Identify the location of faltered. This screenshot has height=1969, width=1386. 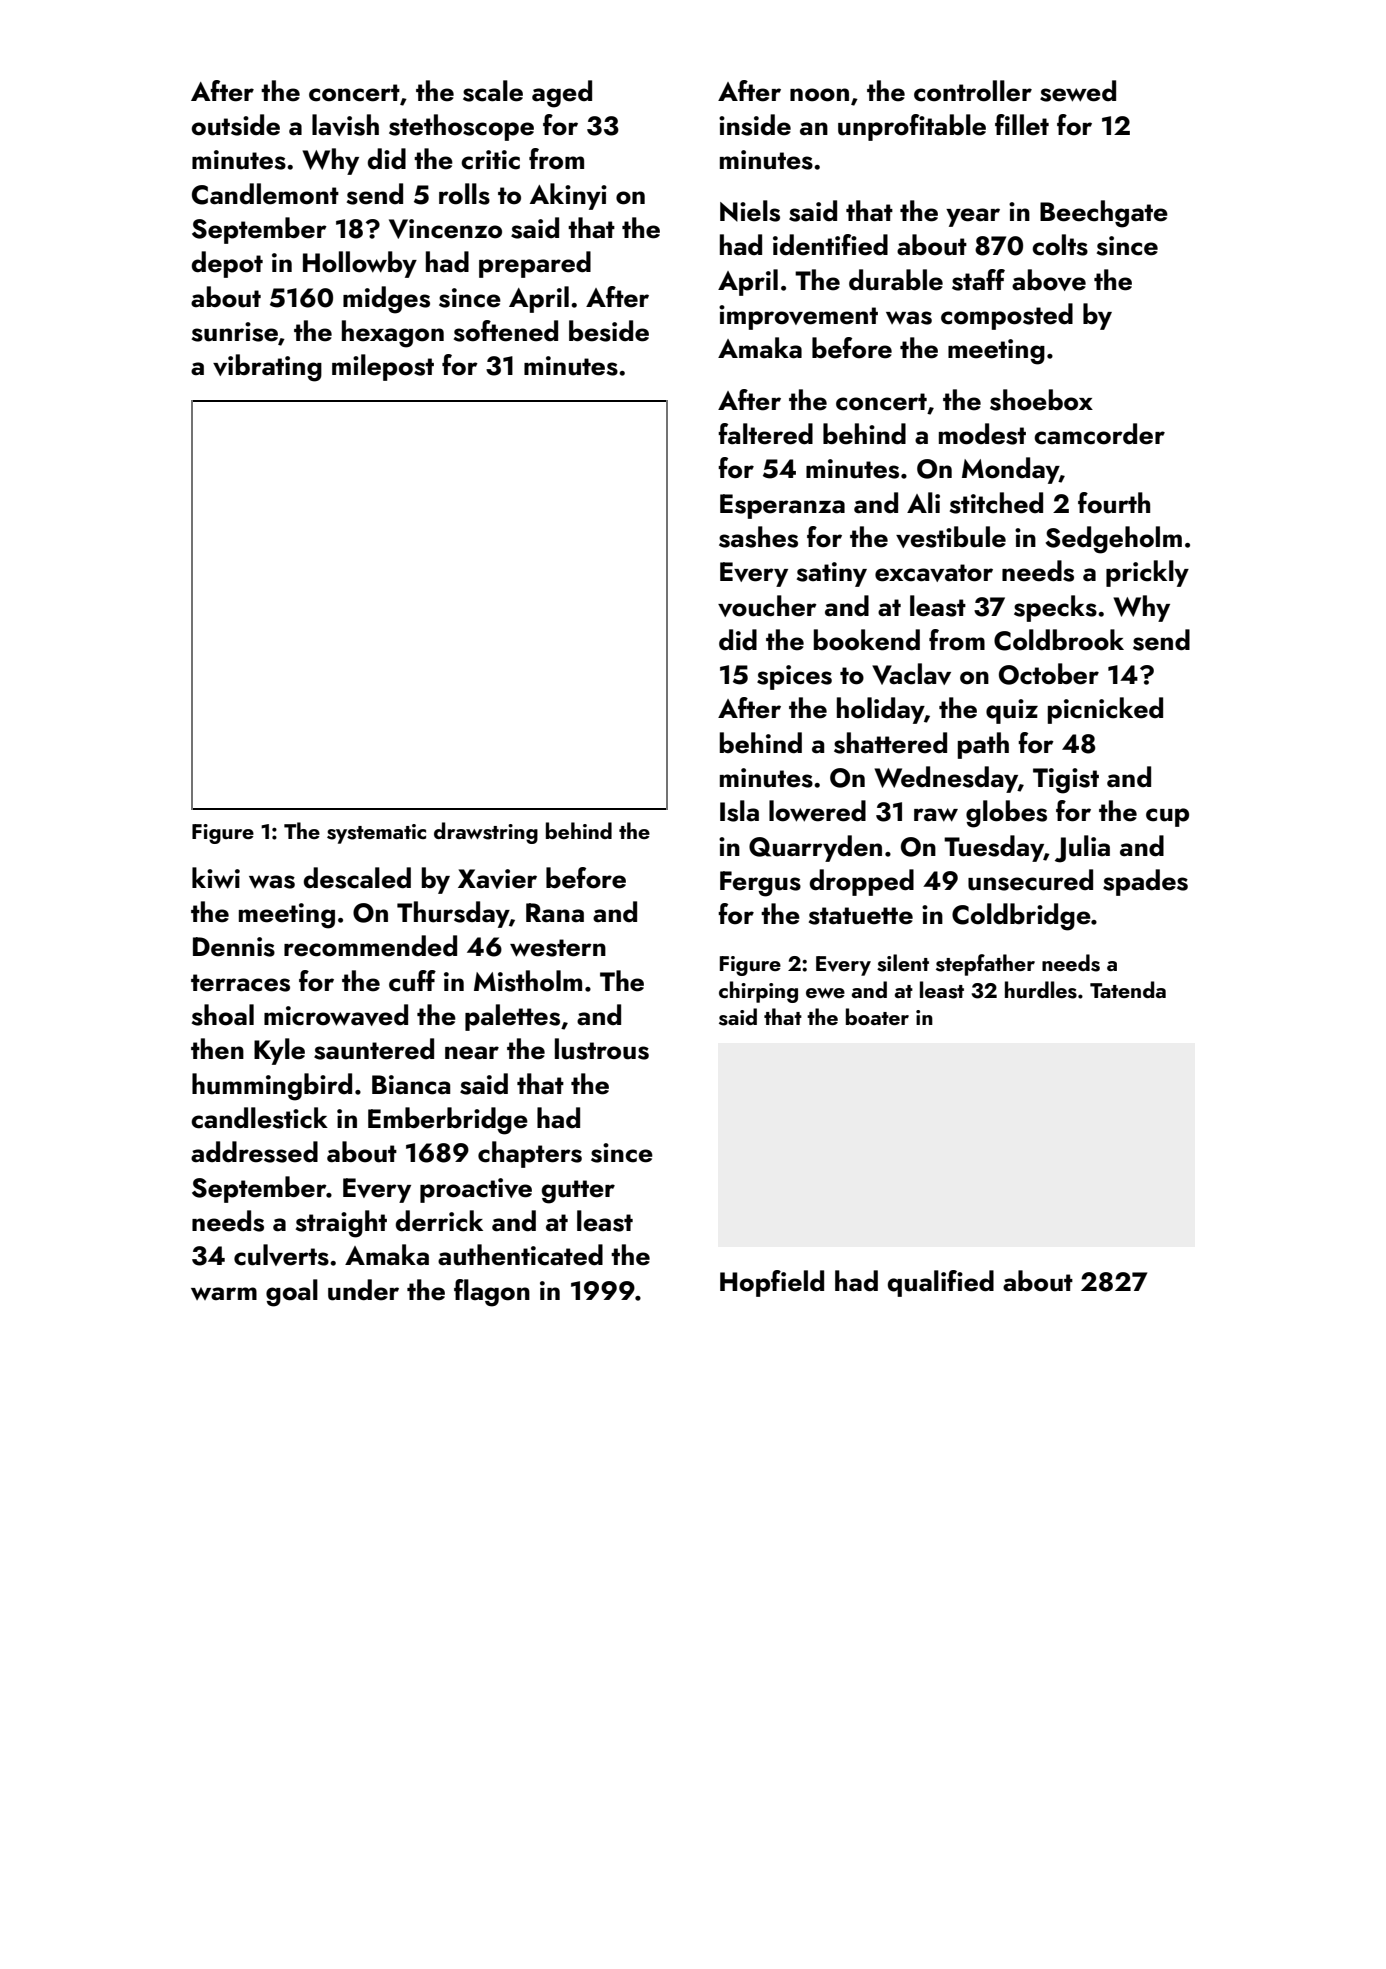
(765, 434).
